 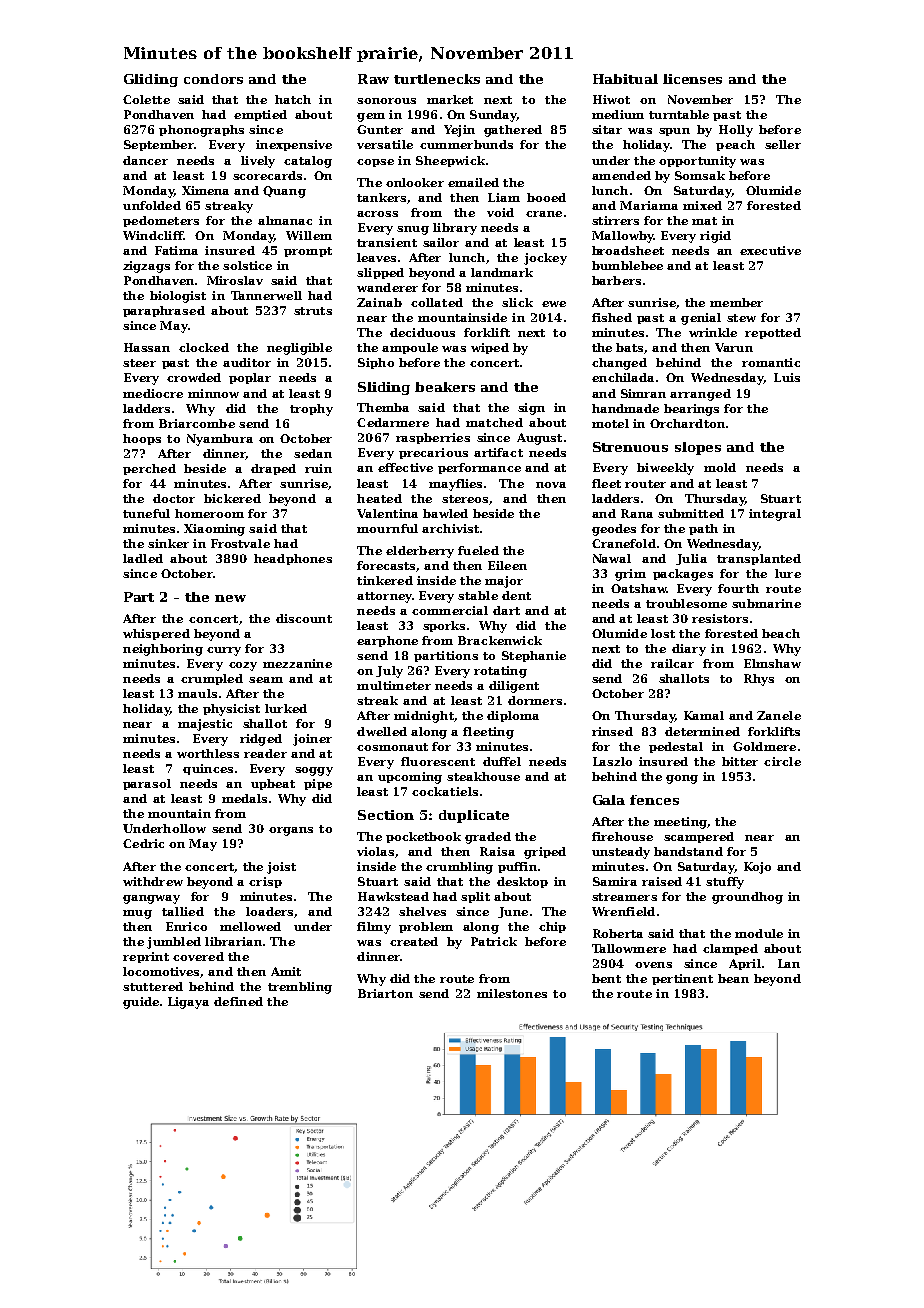 What do you see at coordinates (771, 362) in the screenshot?
I see `romantic` at bounding box center [771, 362].
